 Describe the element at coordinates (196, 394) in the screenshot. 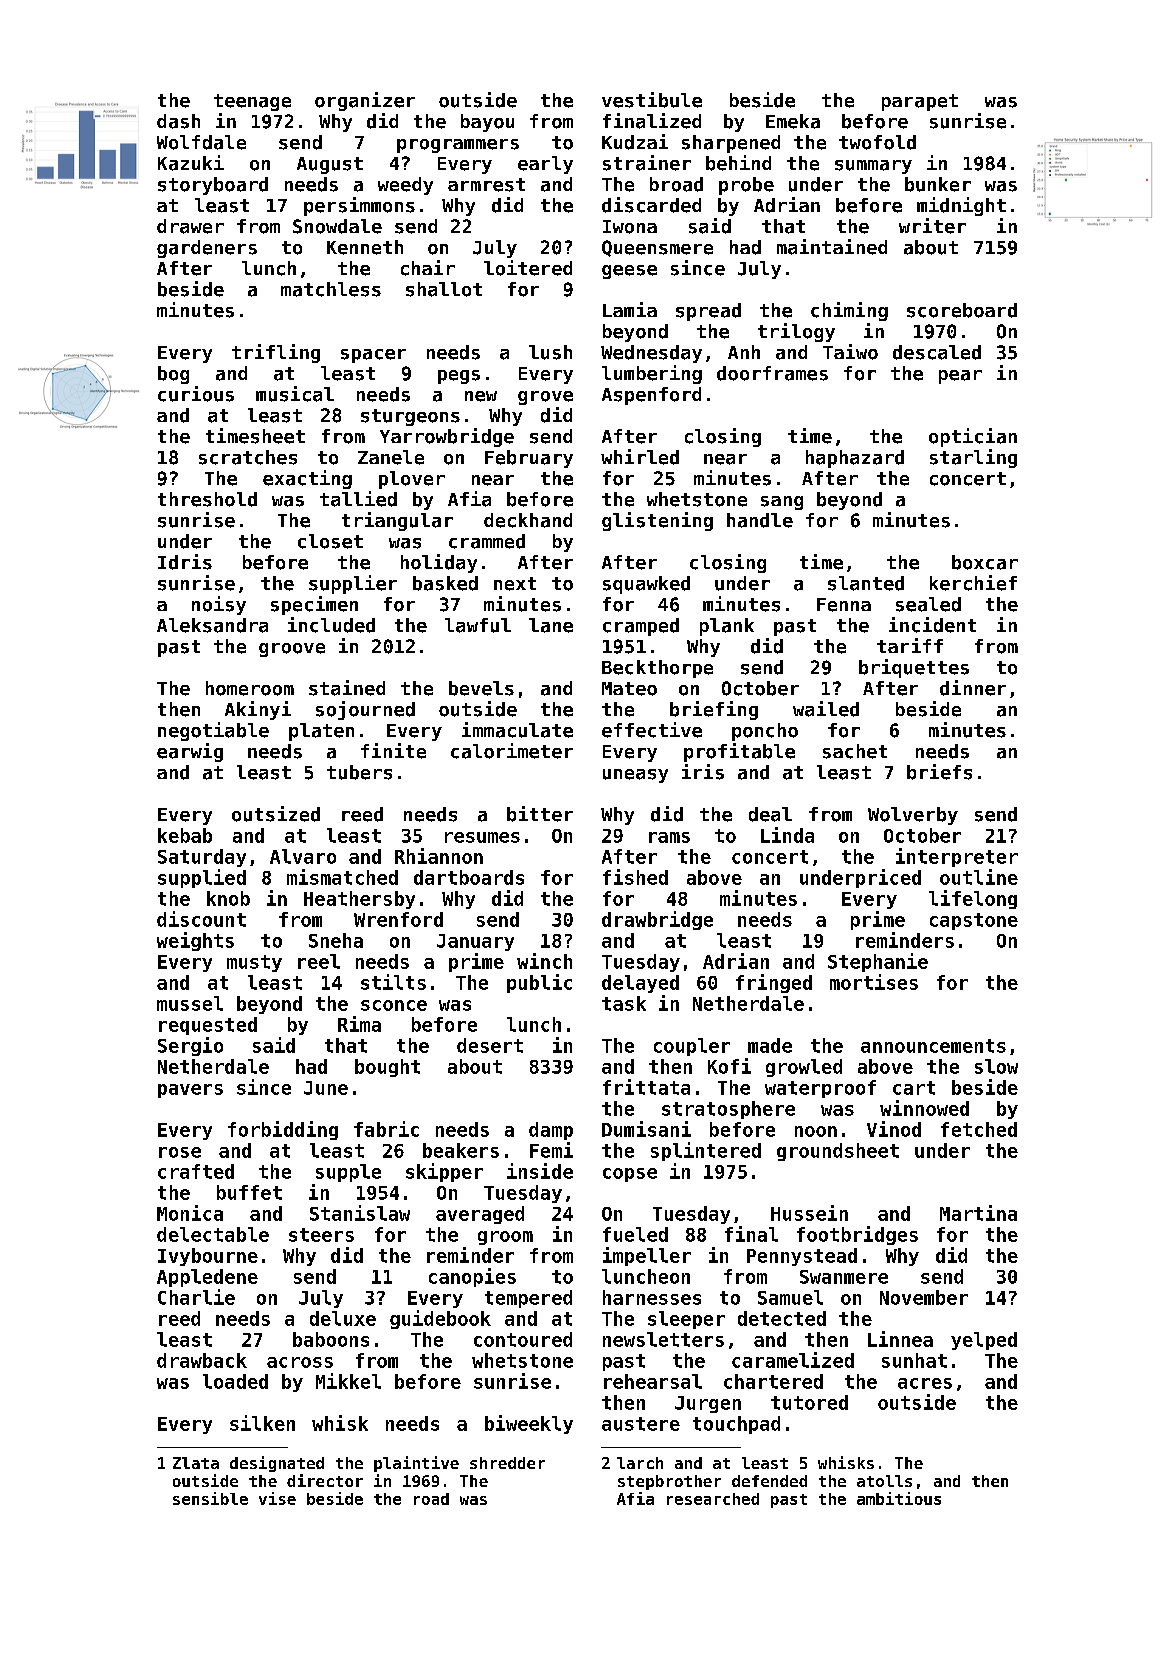

I see `curious` at that location.
